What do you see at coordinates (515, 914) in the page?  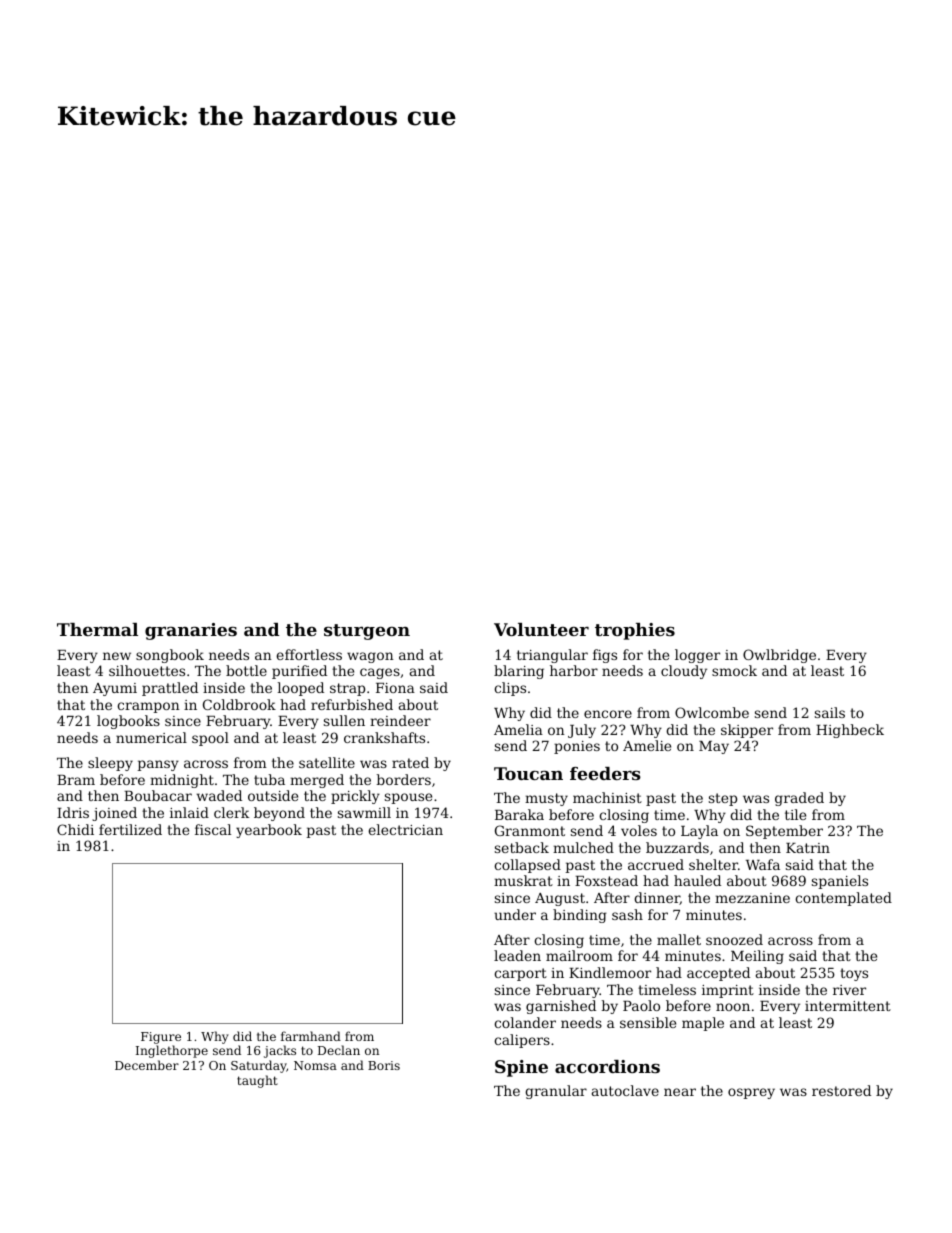 I see `under` at bounding box center [515, 914].
